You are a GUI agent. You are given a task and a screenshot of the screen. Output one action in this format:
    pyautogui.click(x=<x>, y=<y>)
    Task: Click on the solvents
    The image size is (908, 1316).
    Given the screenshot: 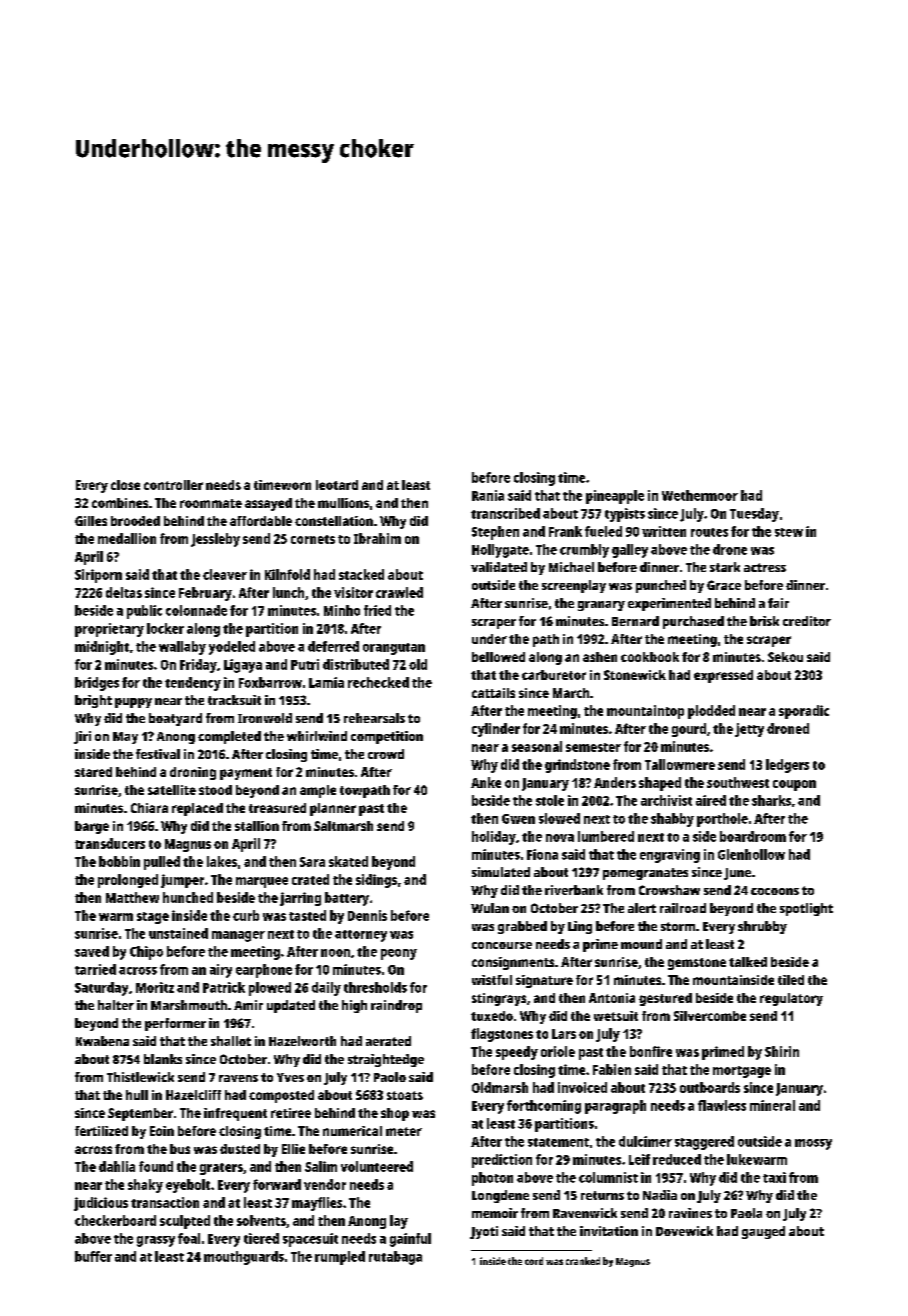 What is the action you would take?
    pyautogui.click(x=261, y=1220)
